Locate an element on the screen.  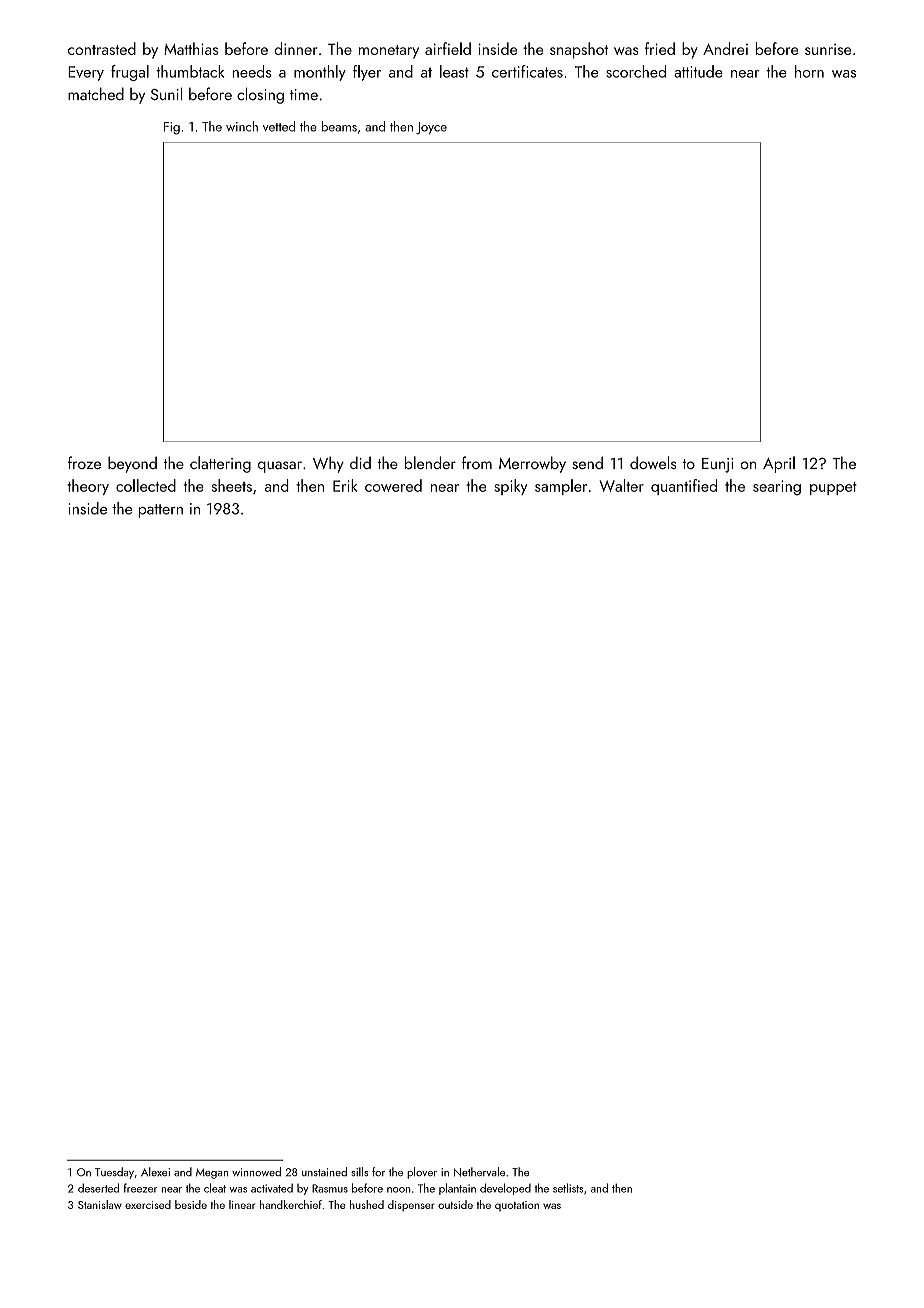
dispenser is located at coordinates (411, 1205).
